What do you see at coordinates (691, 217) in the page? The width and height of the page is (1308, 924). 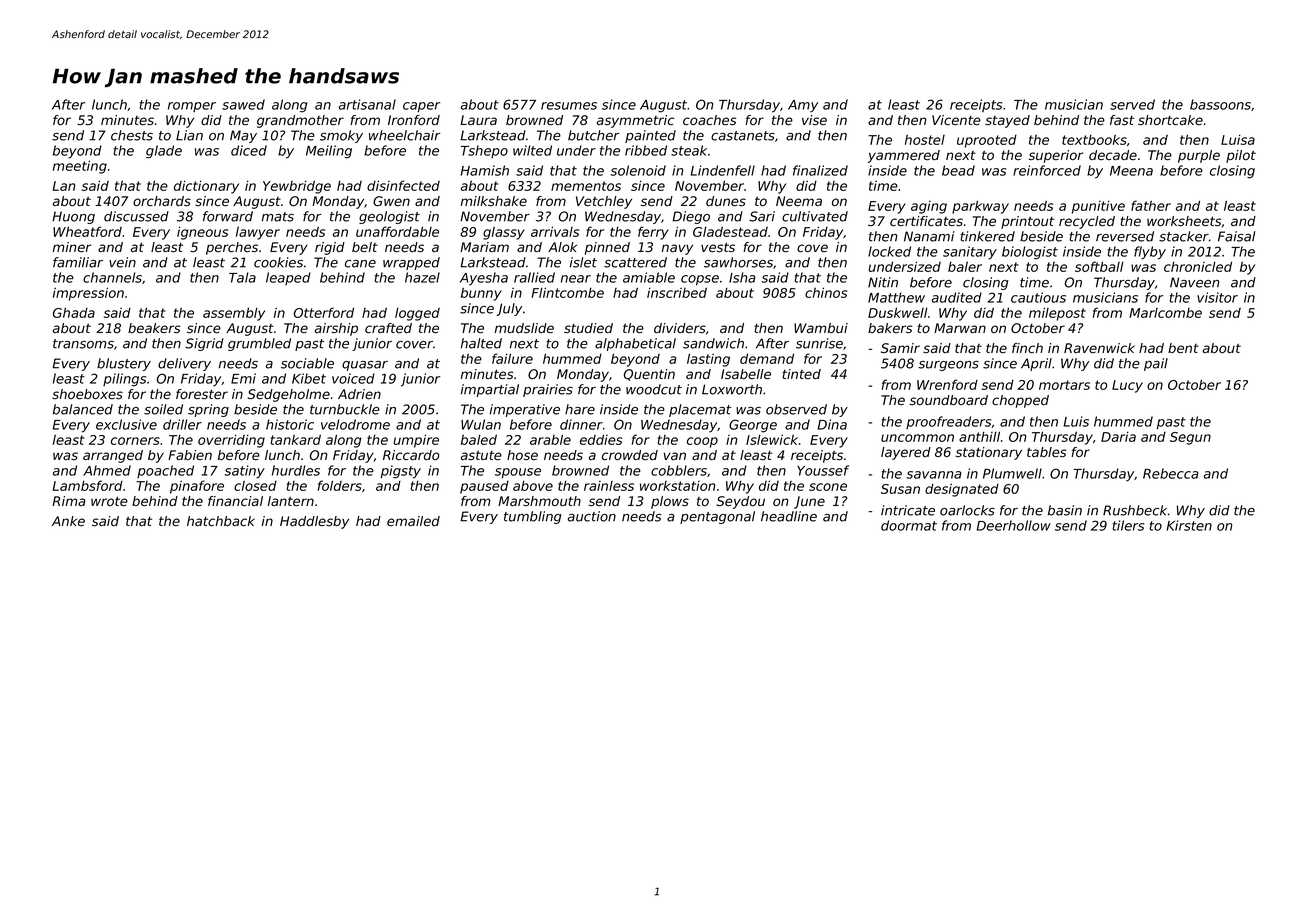 I see `Diego` at bounding box center [691, 217].
